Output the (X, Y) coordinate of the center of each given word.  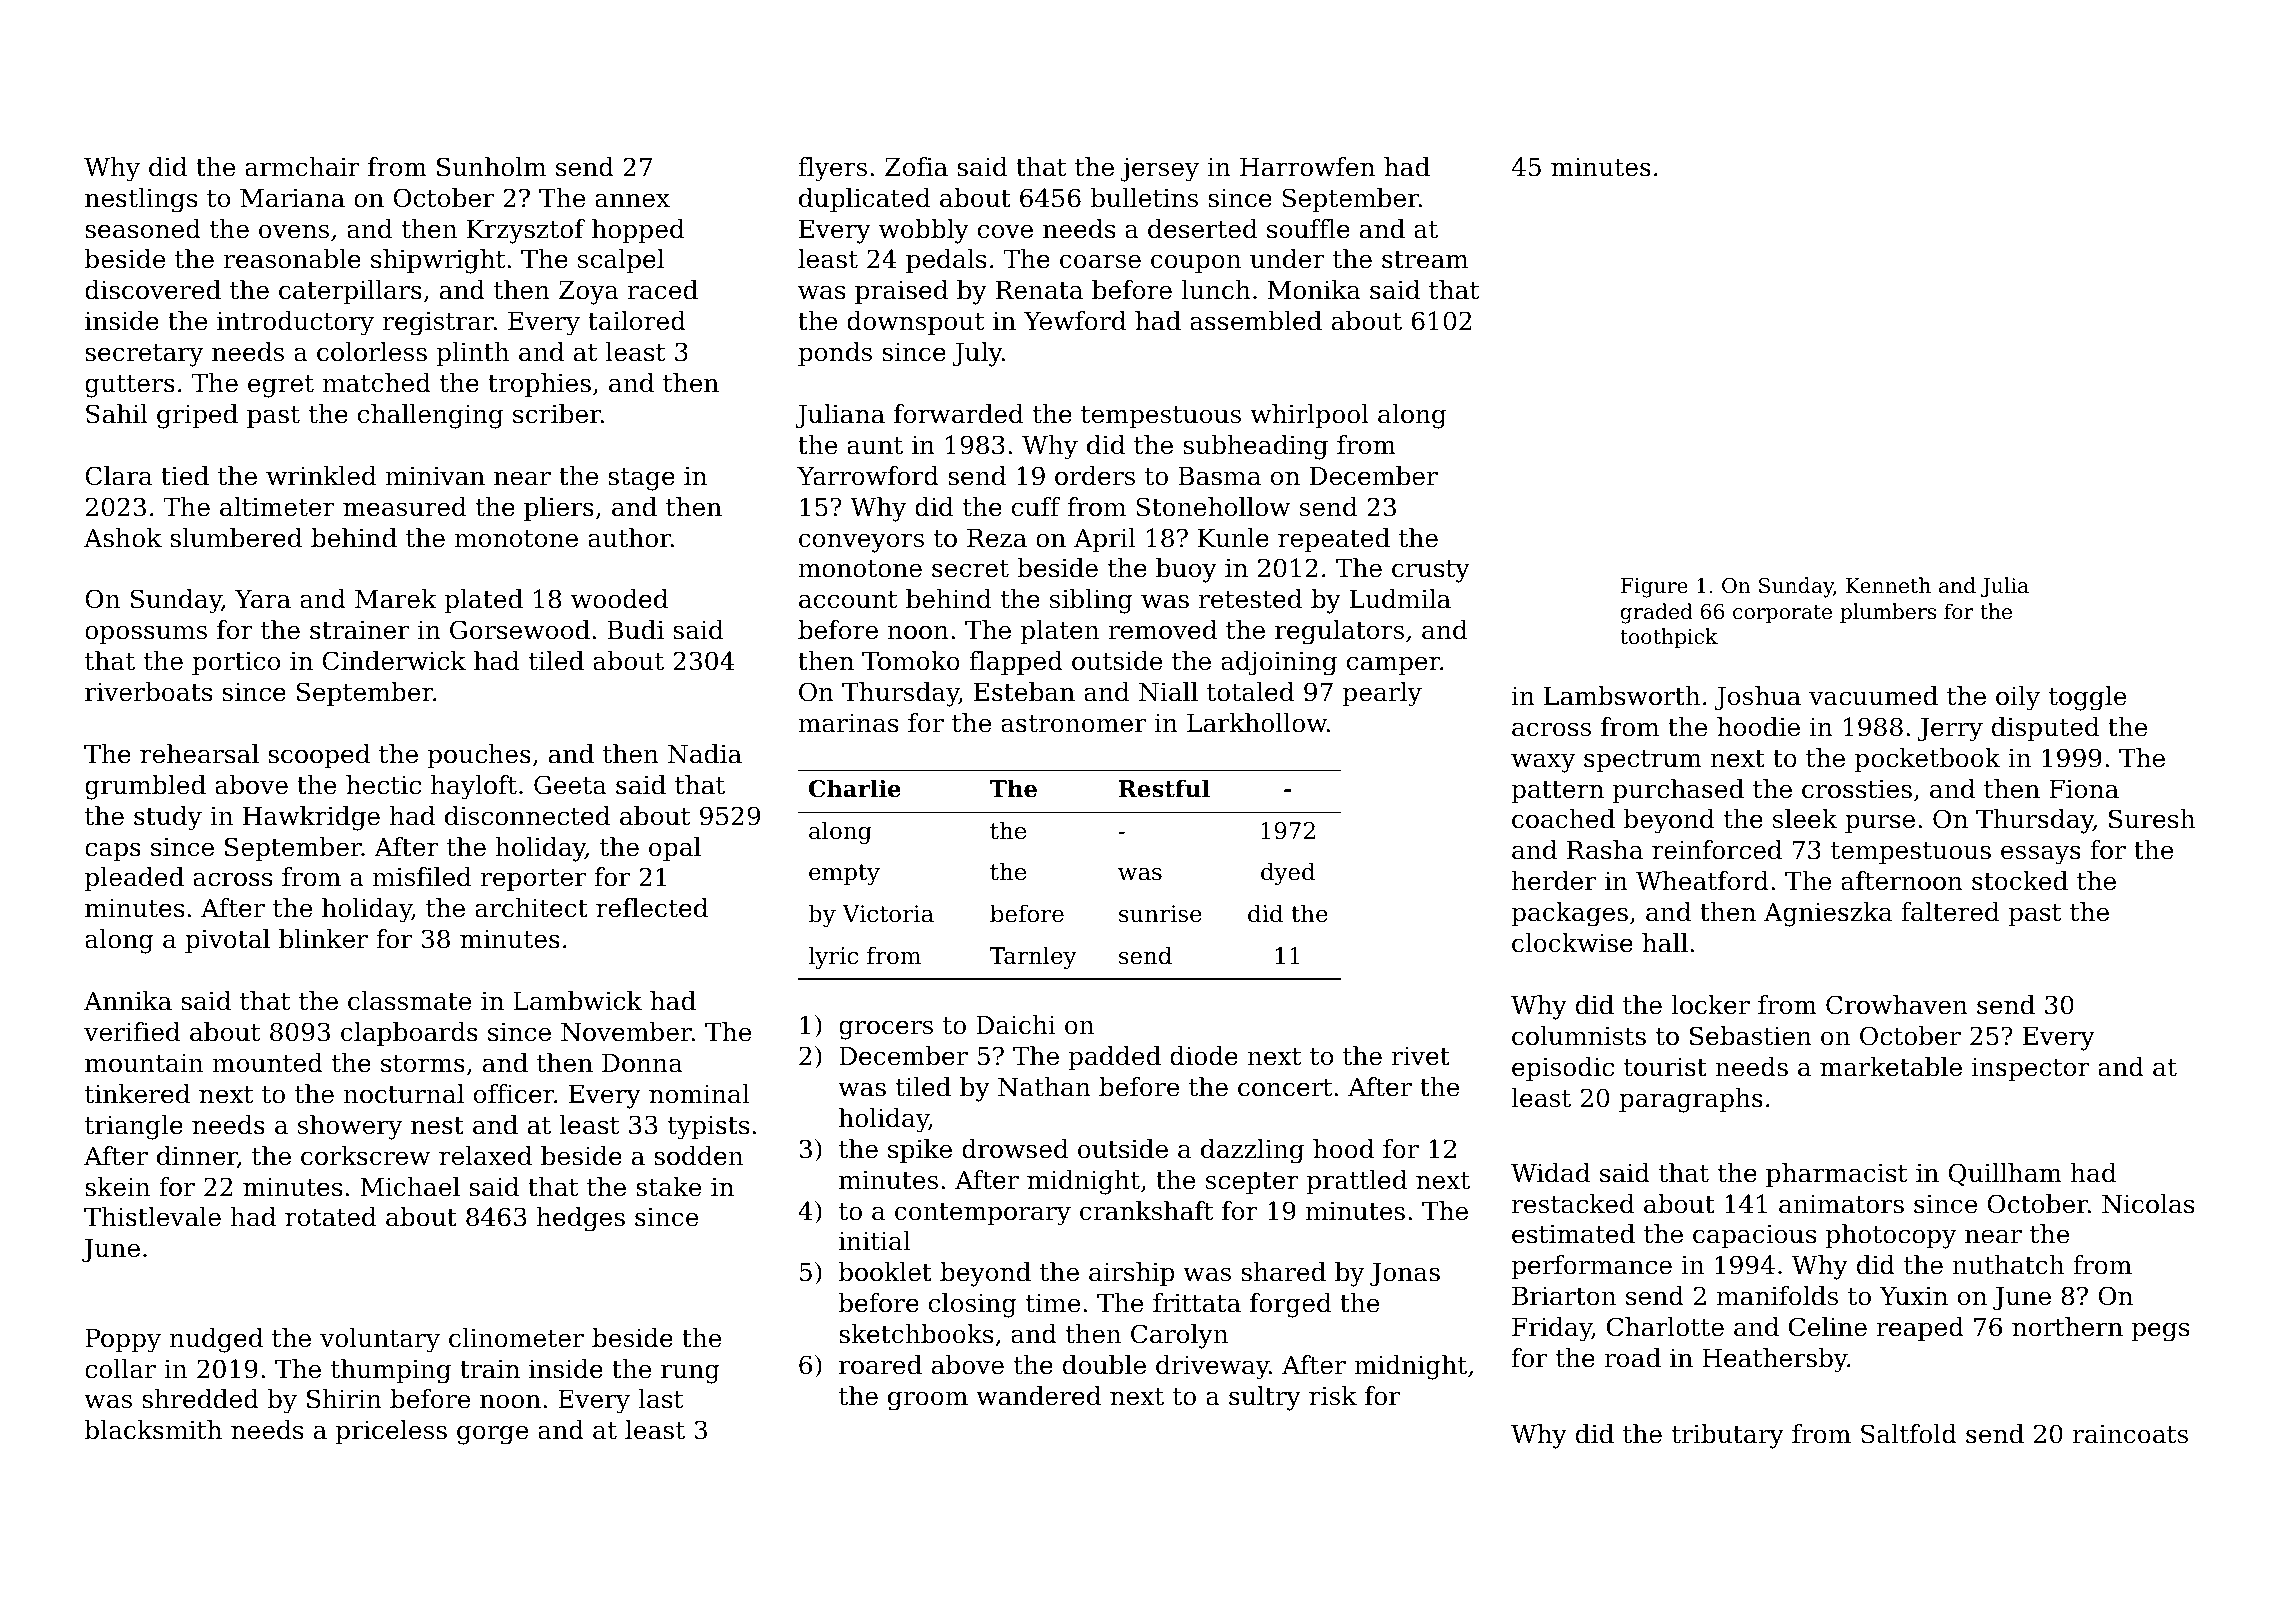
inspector (2031, 1069)
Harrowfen (1307, 167)
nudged (216, 1340)
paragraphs (1691, 1100)
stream (1425, 260)
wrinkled (321, 476)
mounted (267, 1063)
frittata (1197, 1303)
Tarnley (1033, 957)
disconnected (527, 816)
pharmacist (1836, 1175)
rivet (1421, 1056)
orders (1095, 476)
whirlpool (1309, 416)
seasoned (143, 229)
